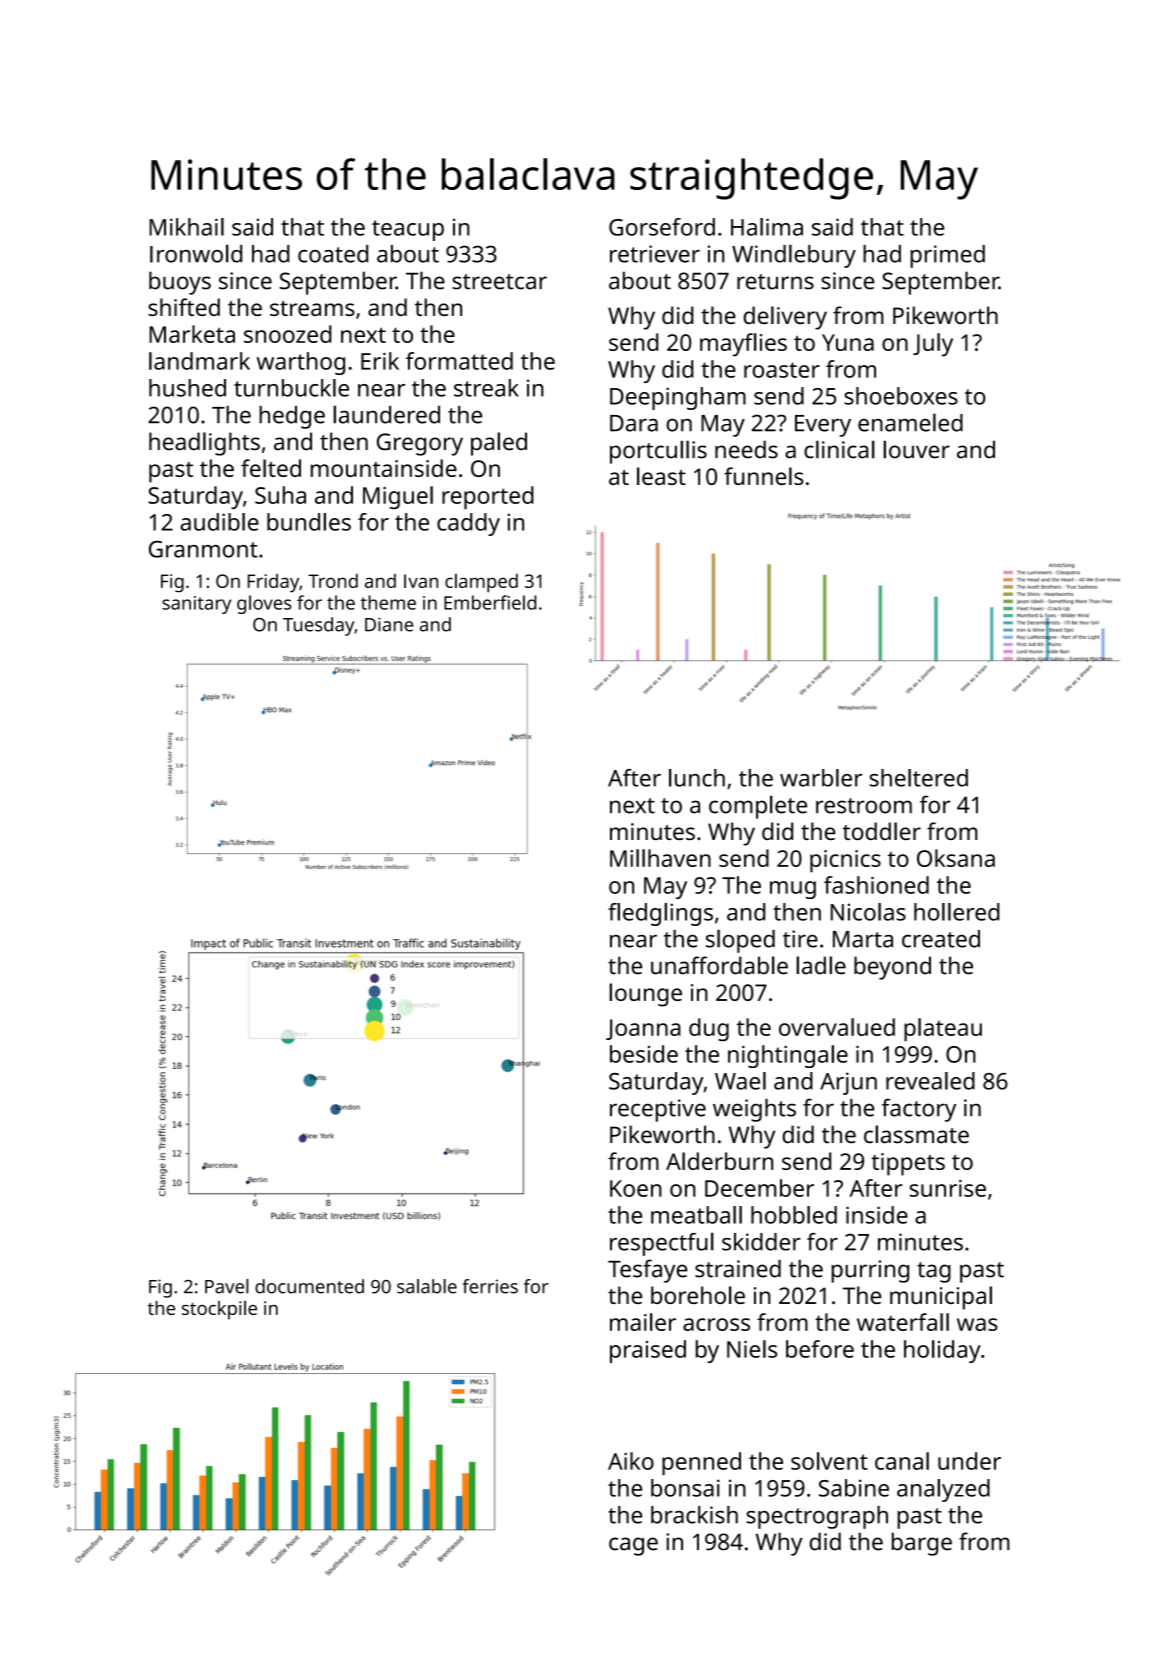 This image has width=1165, height=1654. What do you see at coordinates (697, 778) in the image?
I see `lunch` at bounding box center [697, 778].
